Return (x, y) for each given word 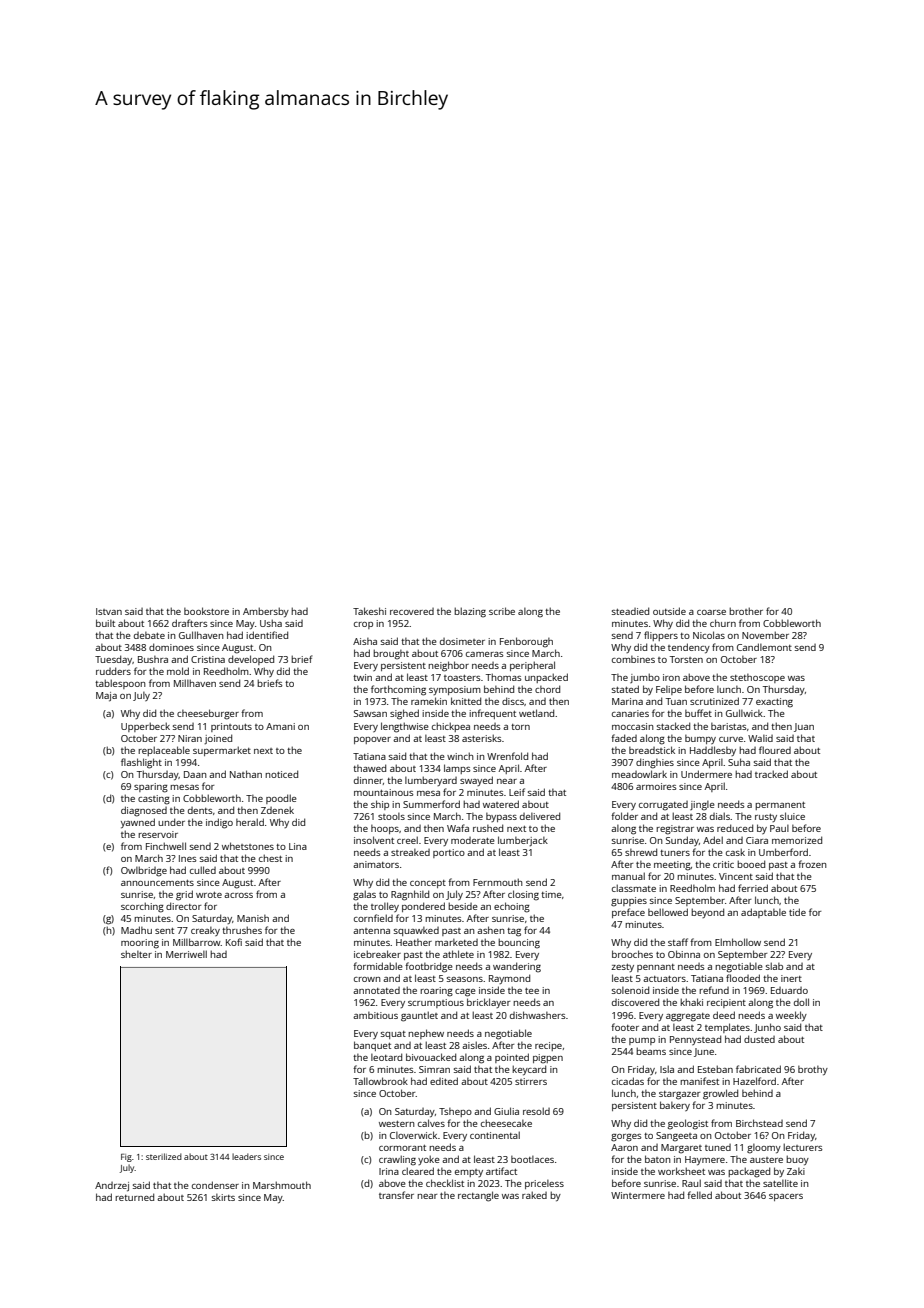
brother (746, 611)
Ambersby (266, 612)
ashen (491, 930)
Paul (779, 828)
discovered (635, 1002)
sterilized (164, 1156)
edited (444, 1081)
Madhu (136, 930)
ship (380, 805)
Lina (298, 846)
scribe (502, 611)
